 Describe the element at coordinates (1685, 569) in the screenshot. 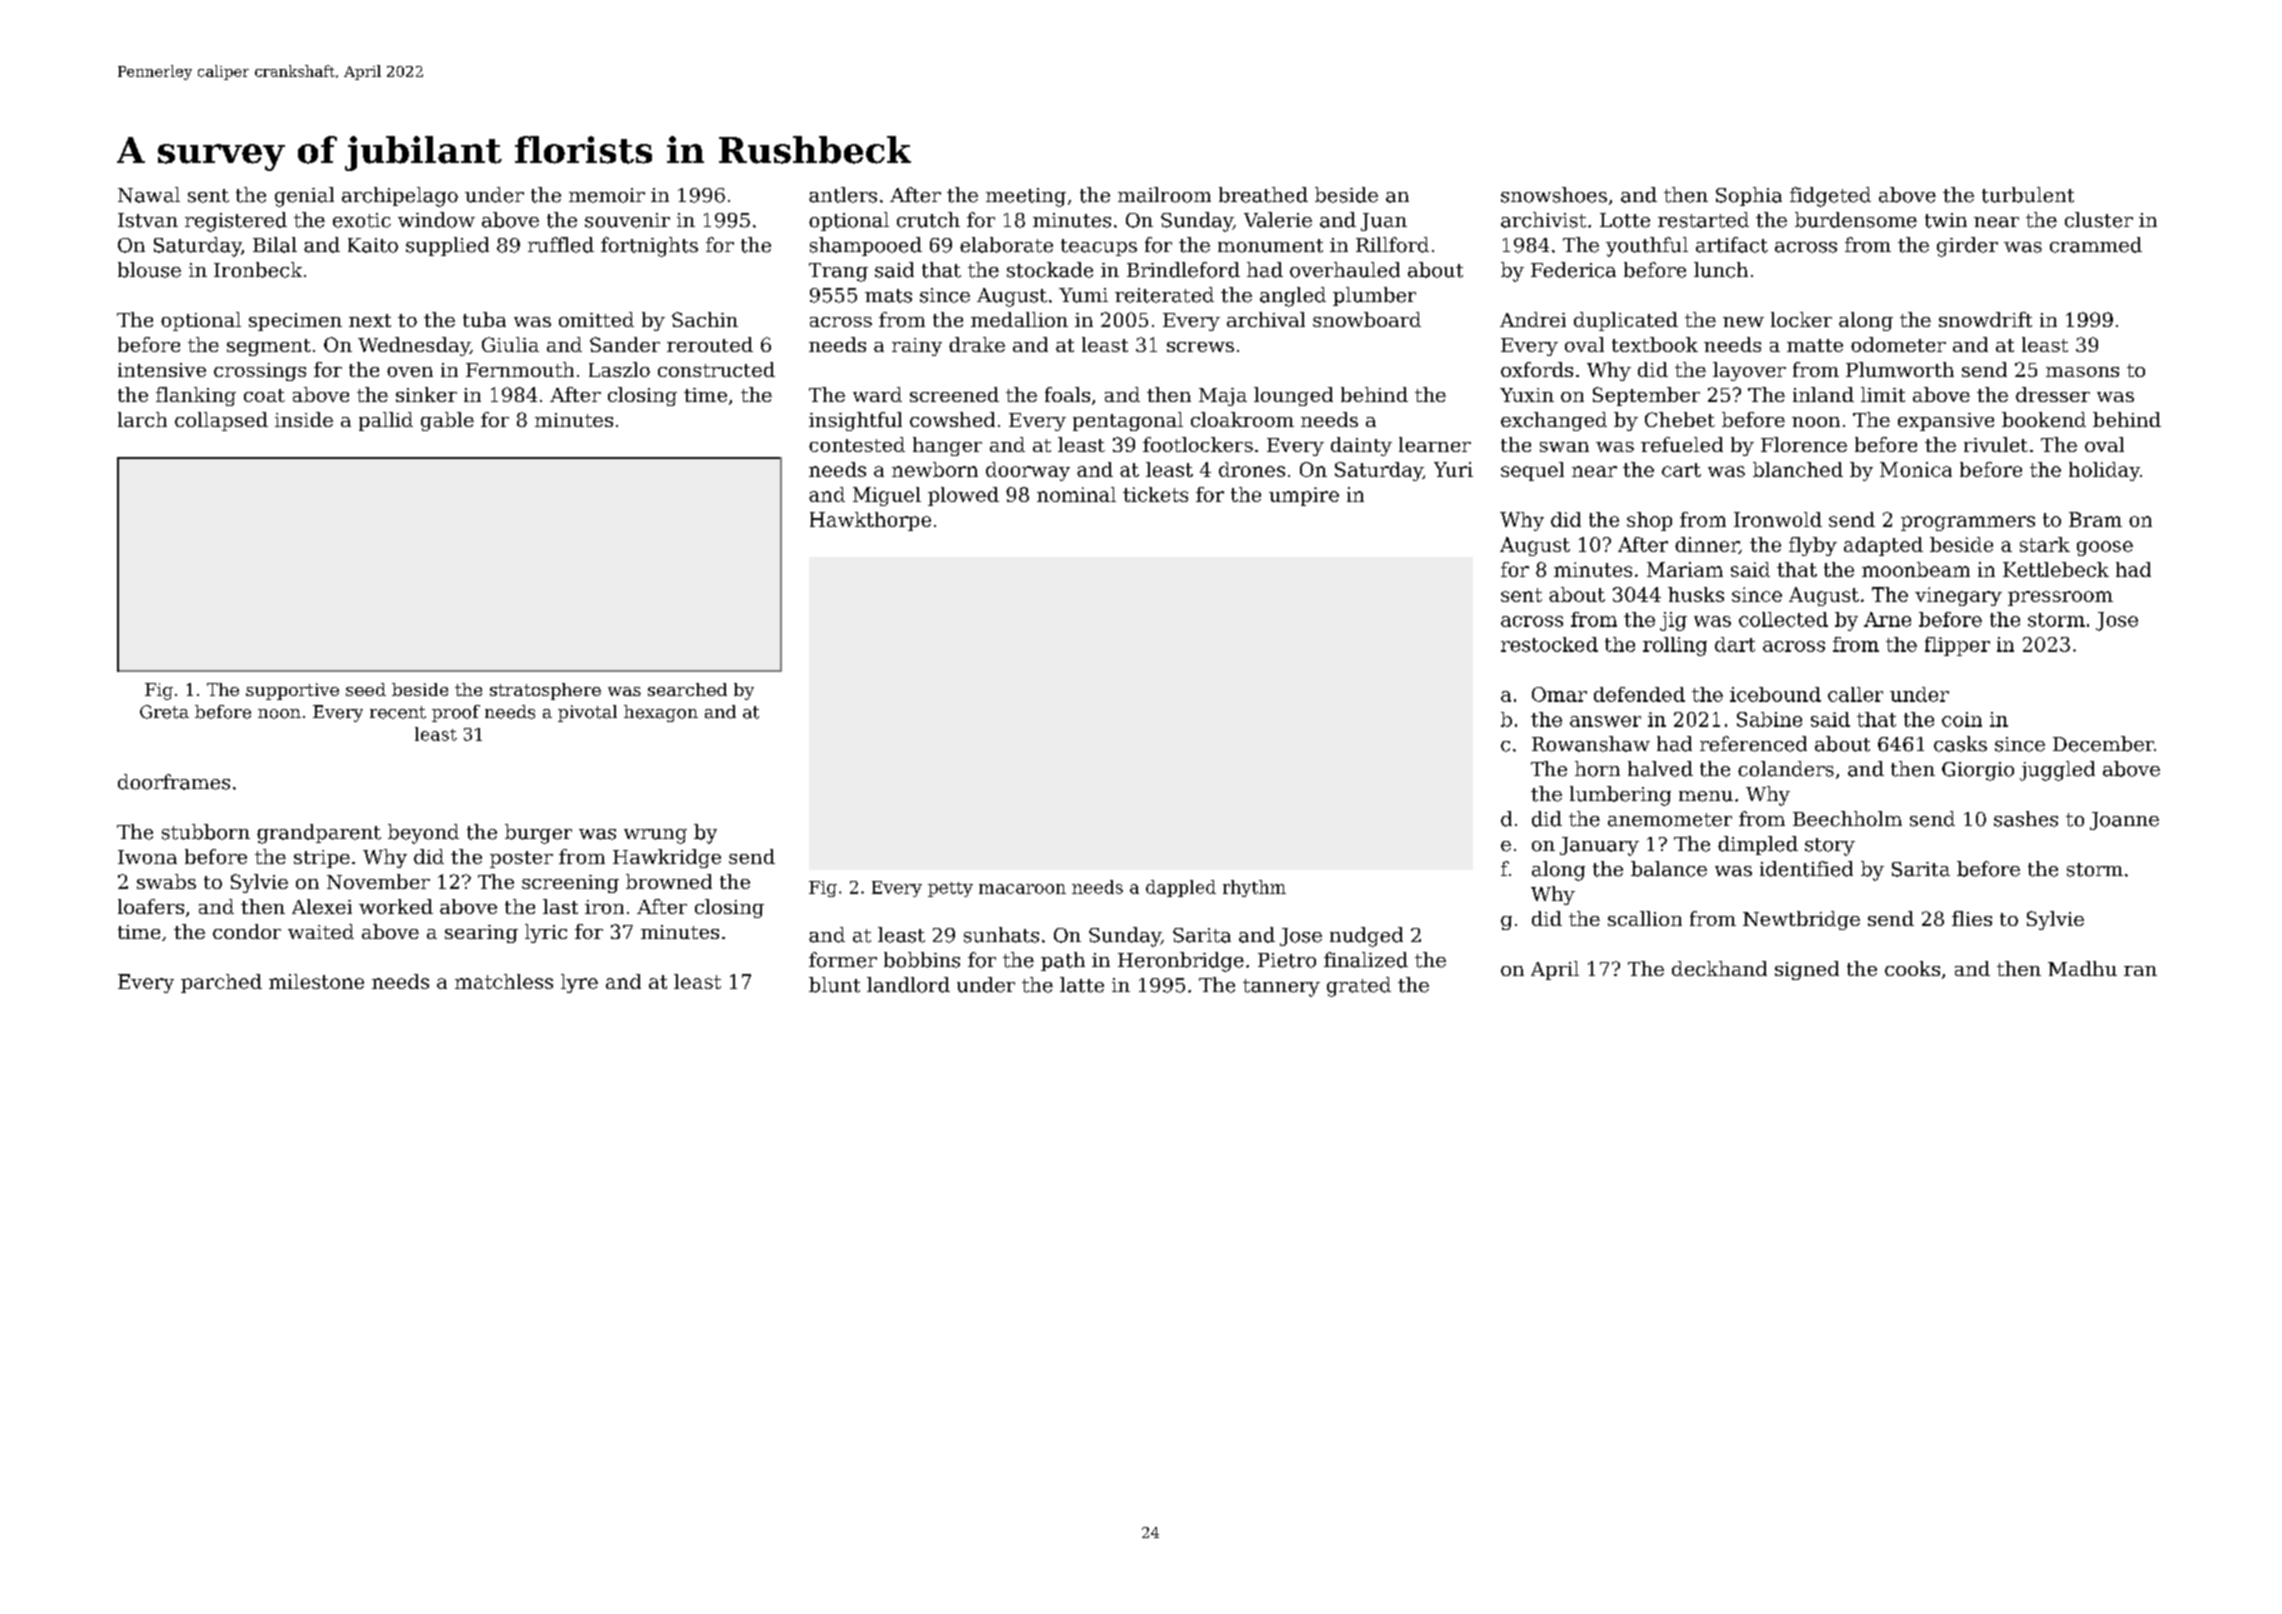

I see `Mariam` at that location.
